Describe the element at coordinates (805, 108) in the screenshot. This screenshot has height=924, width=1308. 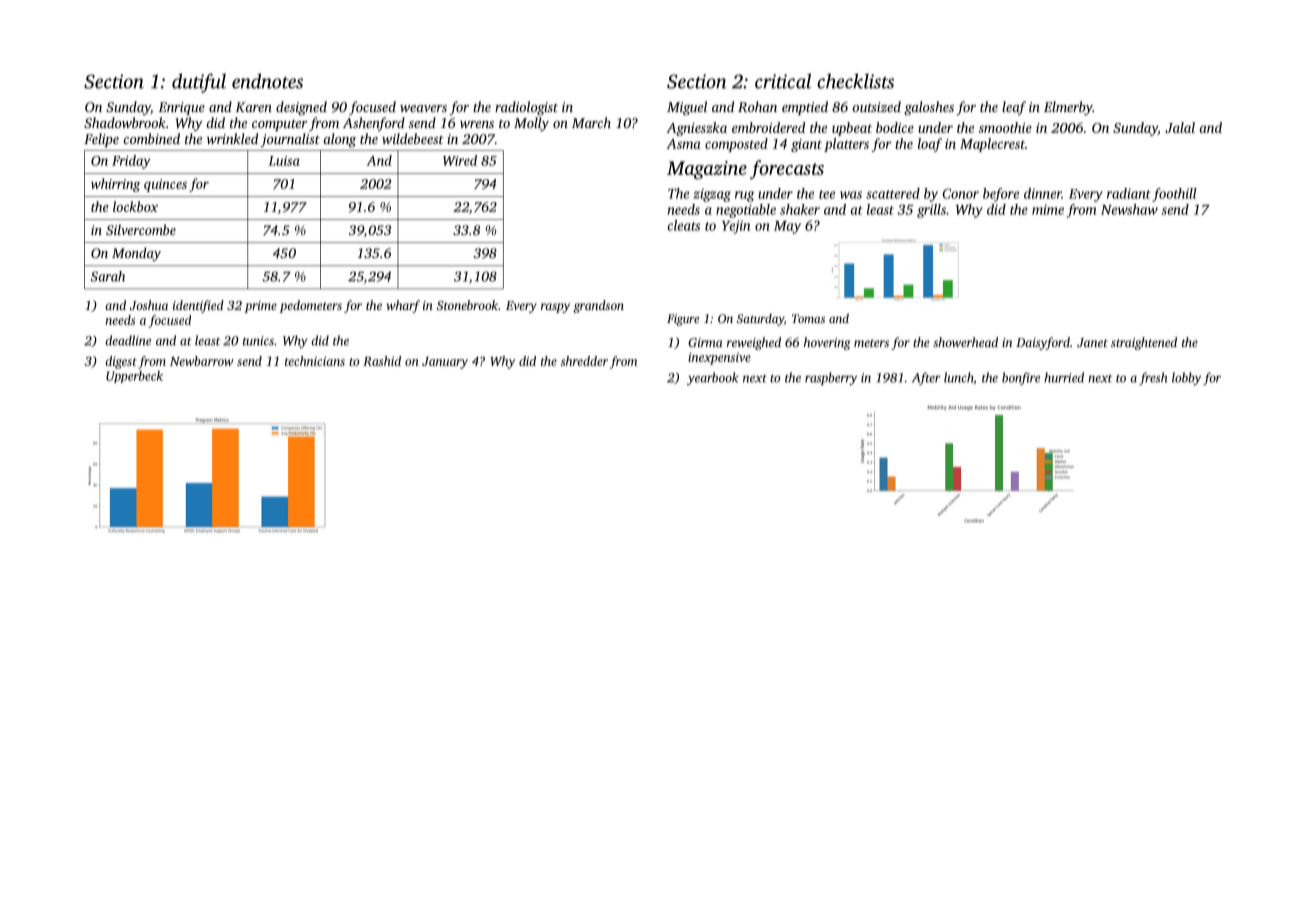
I see `emptied` at that location.
